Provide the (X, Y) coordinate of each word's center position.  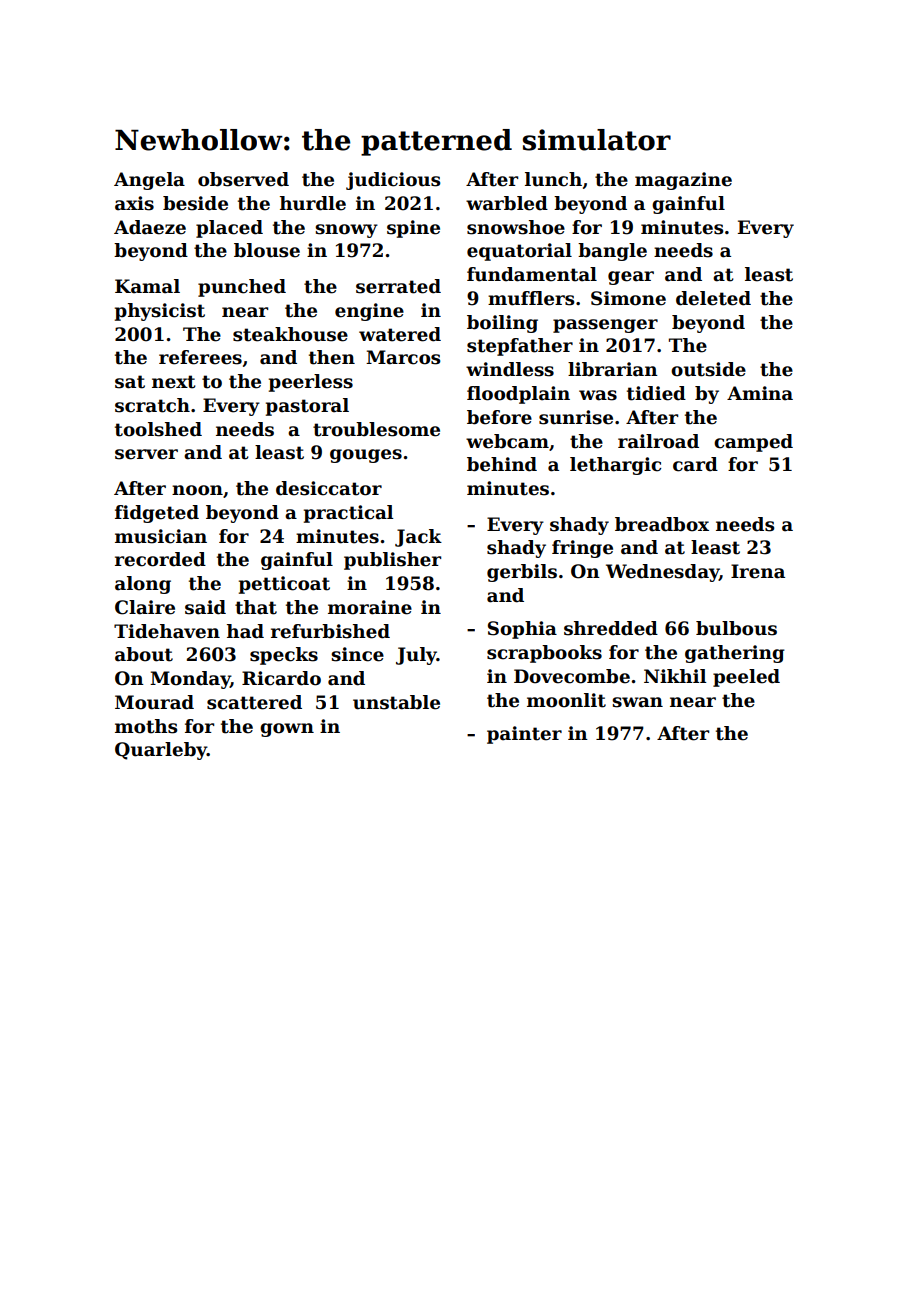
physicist (160, 312)
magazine (683, 181)
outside (708, 369)
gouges (366, 456)
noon (197, 490)
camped (753, 443)
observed (243, 179)
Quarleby (161, 751)
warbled (507, 203)
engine (369, 312)
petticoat (284, 585)
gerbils (522, 573)
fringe (582, 549)
